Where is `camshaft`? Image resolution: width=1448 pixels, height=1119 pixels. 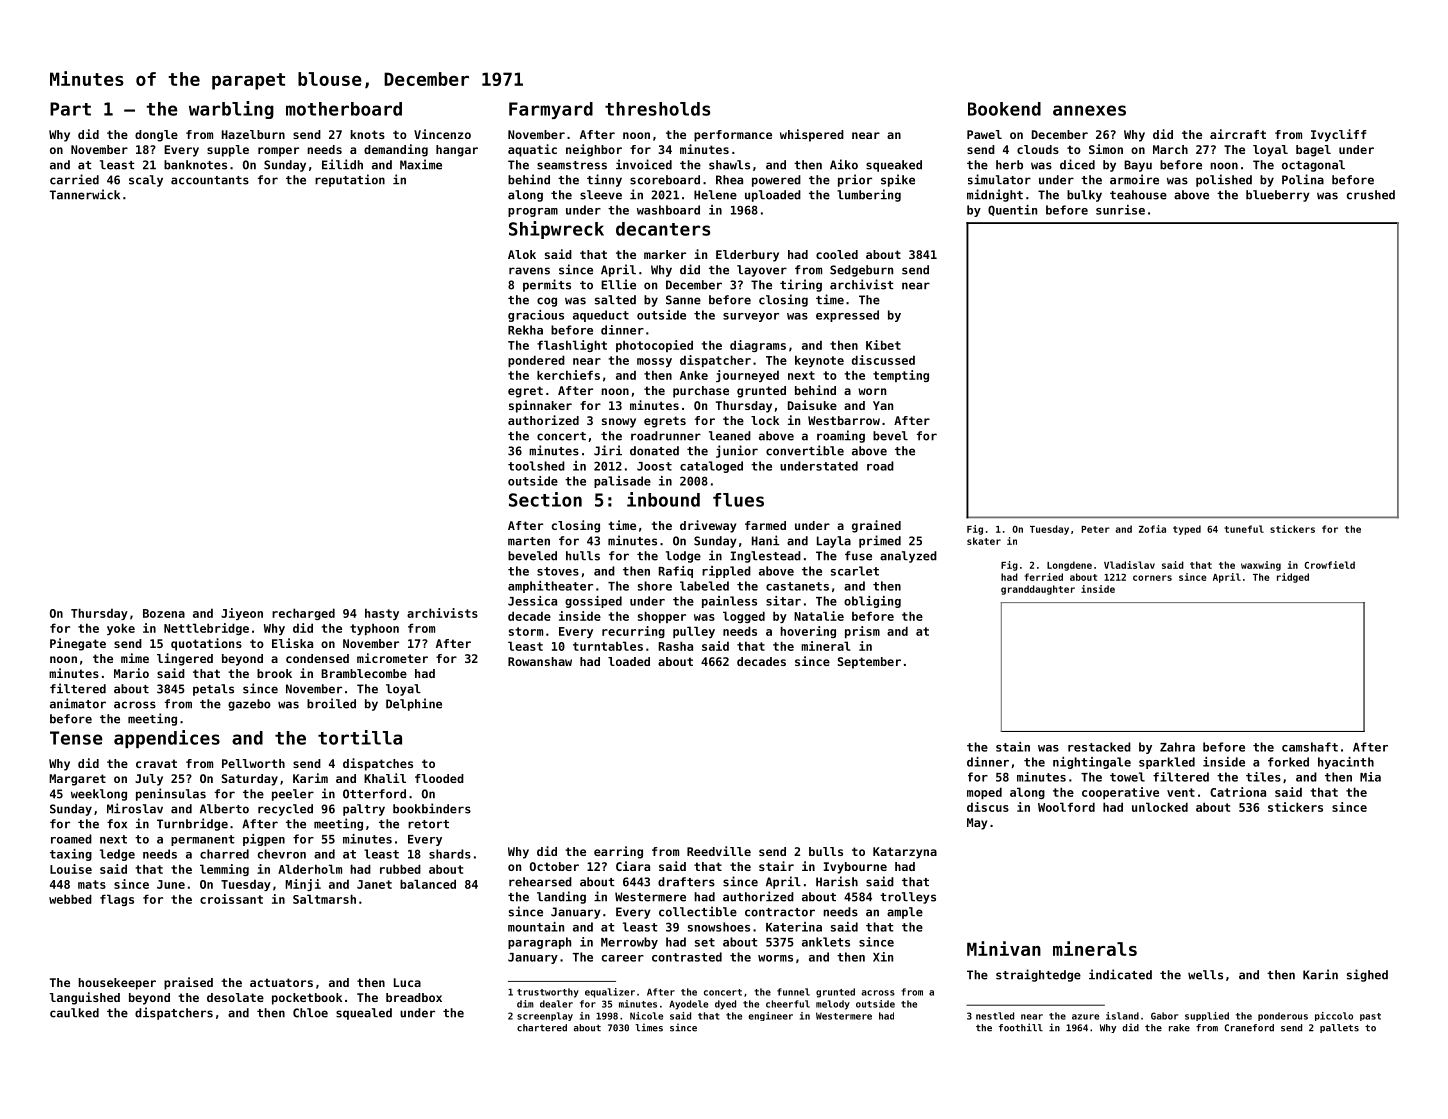
camshaft is located at coordinates (1310, 747).
